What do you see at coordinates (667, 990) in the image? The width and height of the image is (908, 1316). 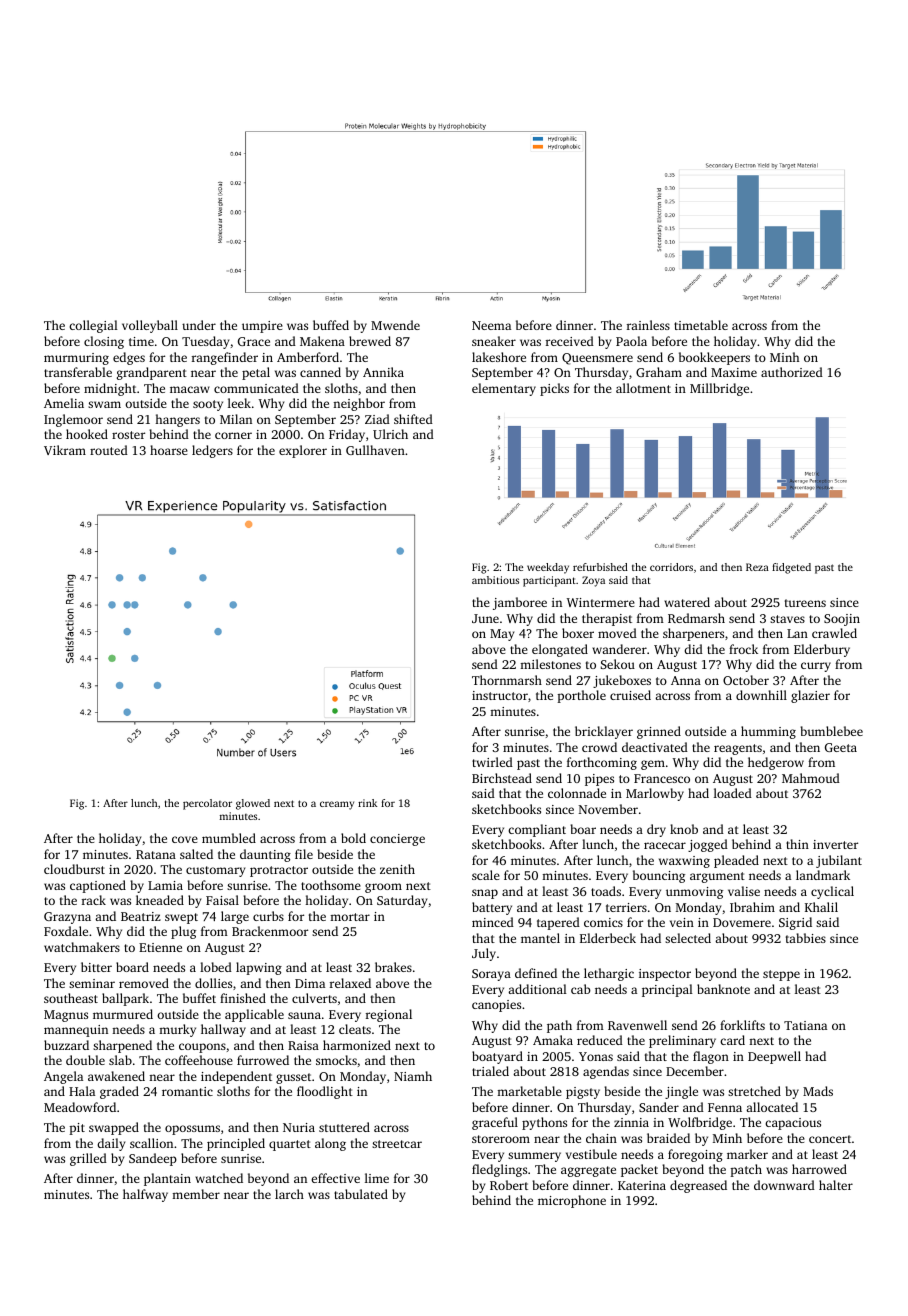 I see `principal` at bounding box center [667, 990].
